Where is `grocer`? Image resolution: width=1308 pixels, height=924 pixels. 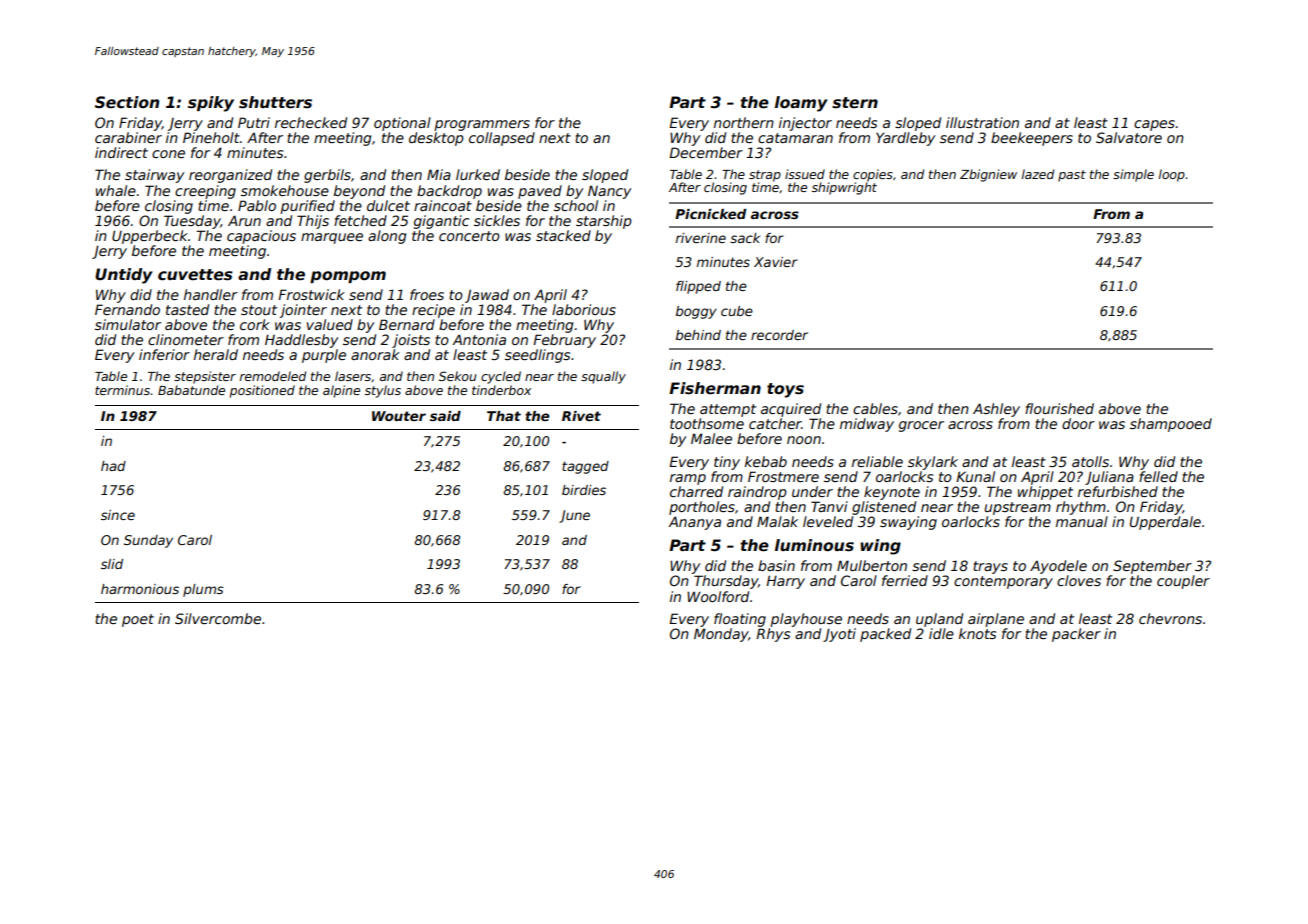
grocer is located at coordinates (921, 426).
